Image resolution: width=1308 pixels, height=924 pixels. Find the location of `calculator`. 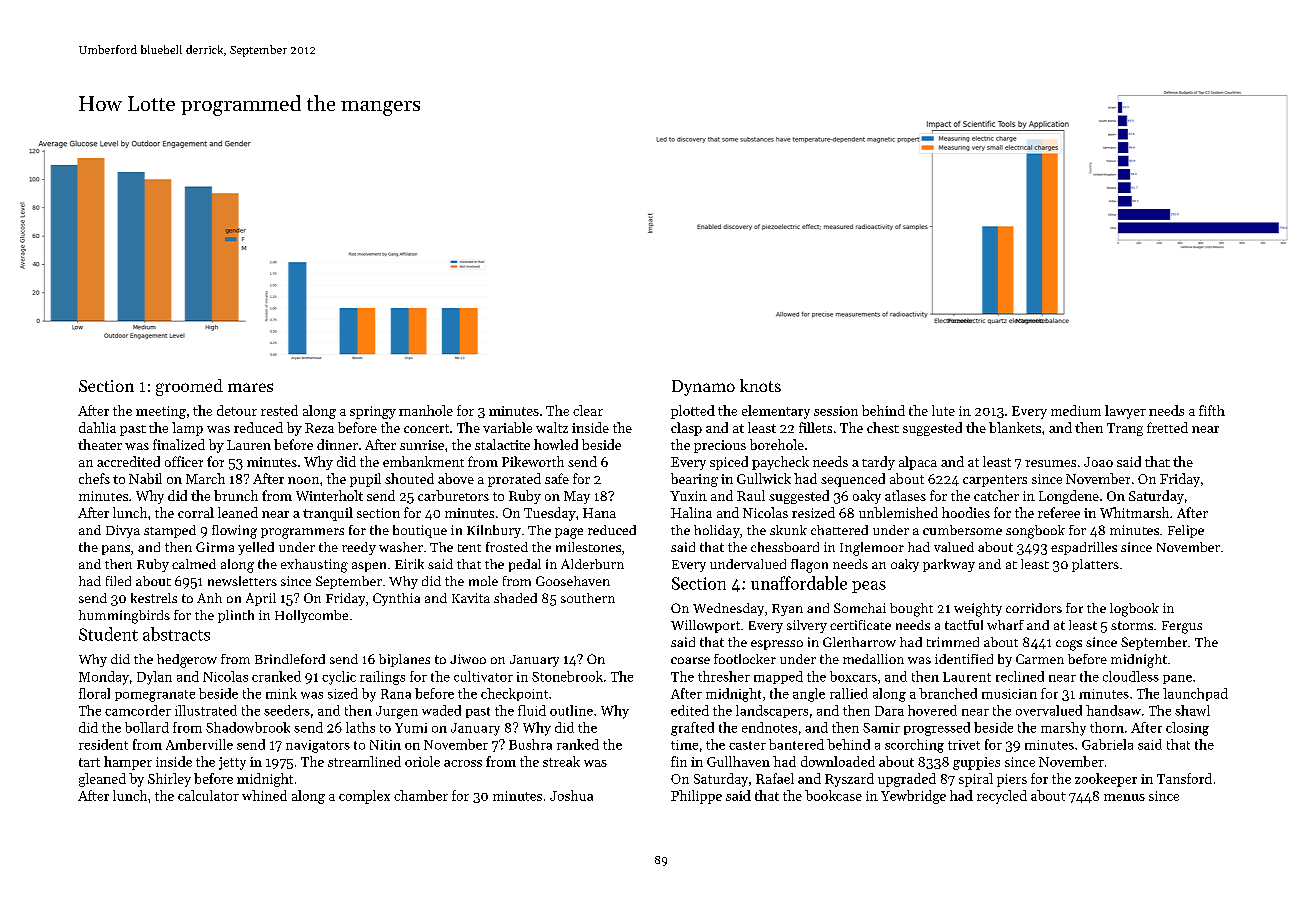

calculator is located at coordinates (208, 795).
